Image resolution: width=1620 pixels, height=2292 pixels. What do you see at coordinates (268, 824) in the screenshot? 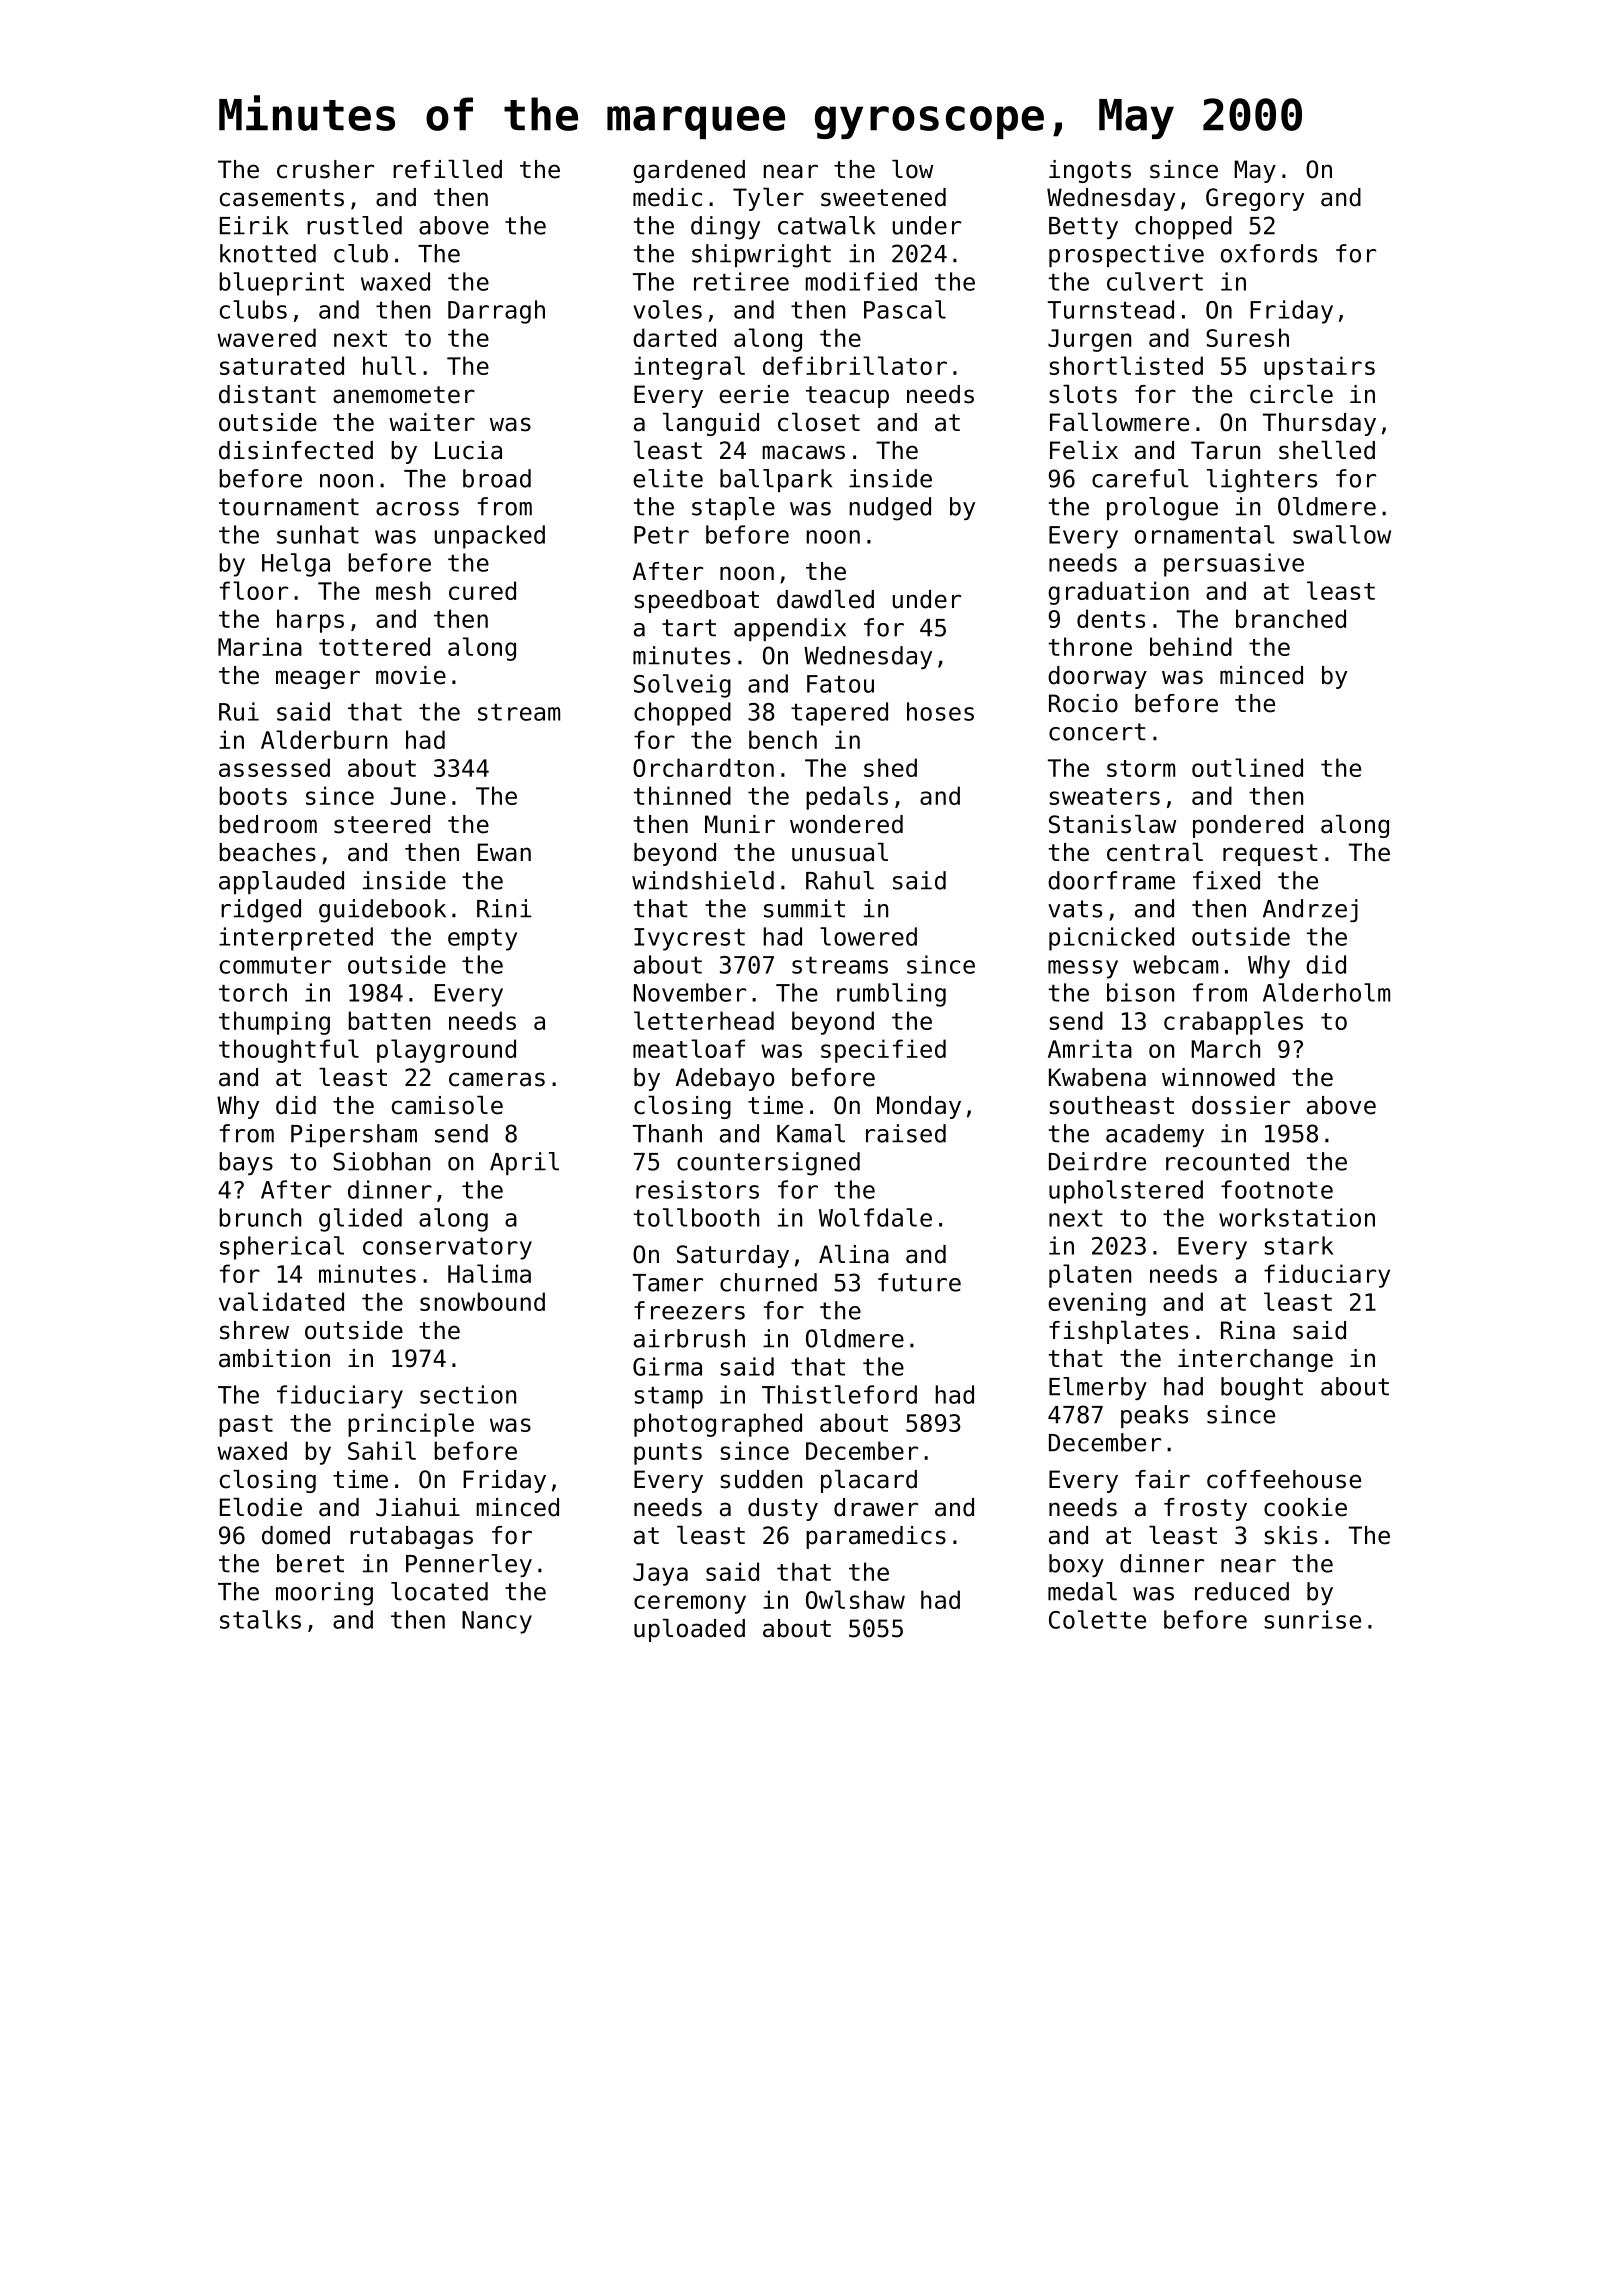
I see `bedroom` at bounding box center [268, 824].
